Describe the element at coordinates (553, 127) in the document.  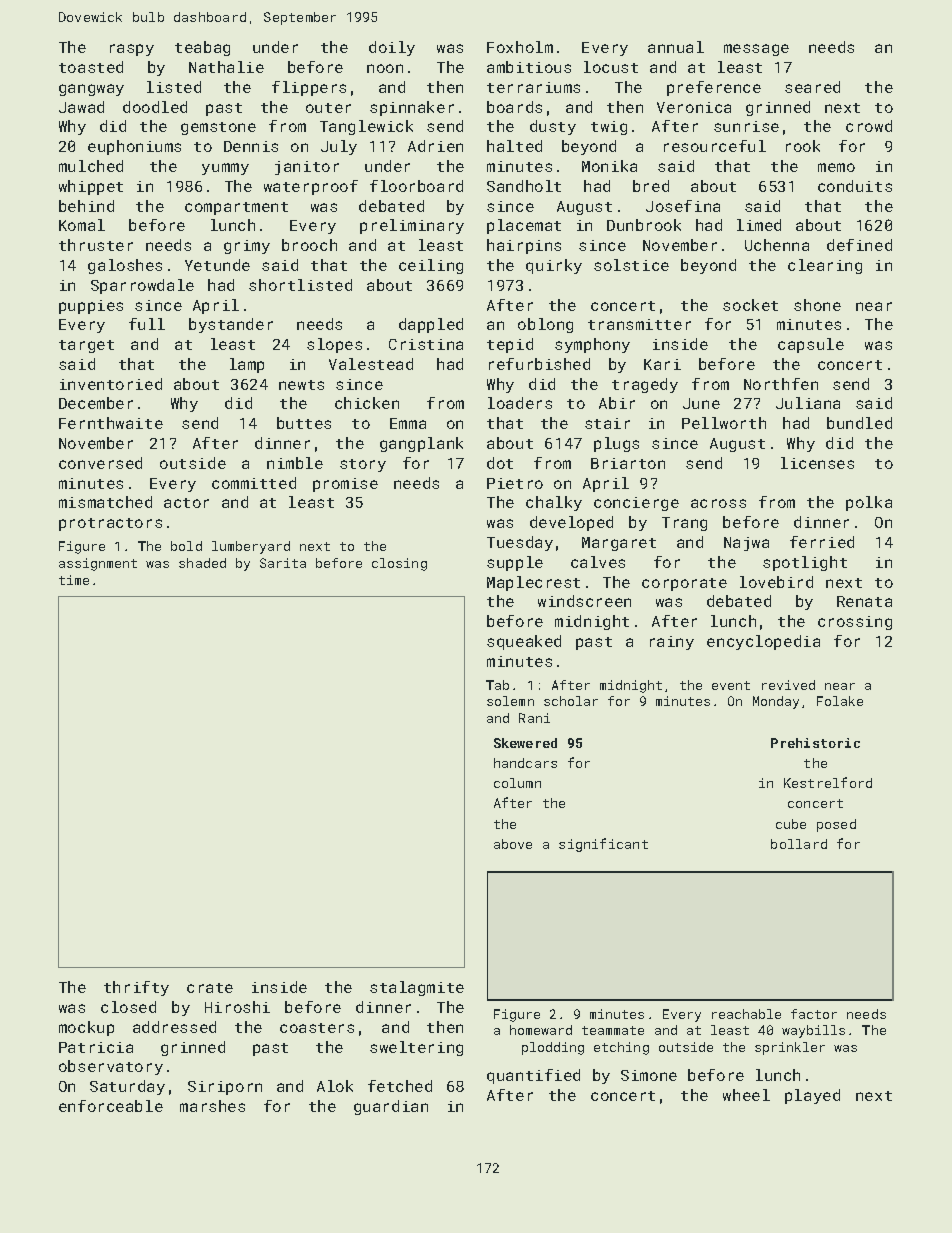
I see `dusty` at that location.
